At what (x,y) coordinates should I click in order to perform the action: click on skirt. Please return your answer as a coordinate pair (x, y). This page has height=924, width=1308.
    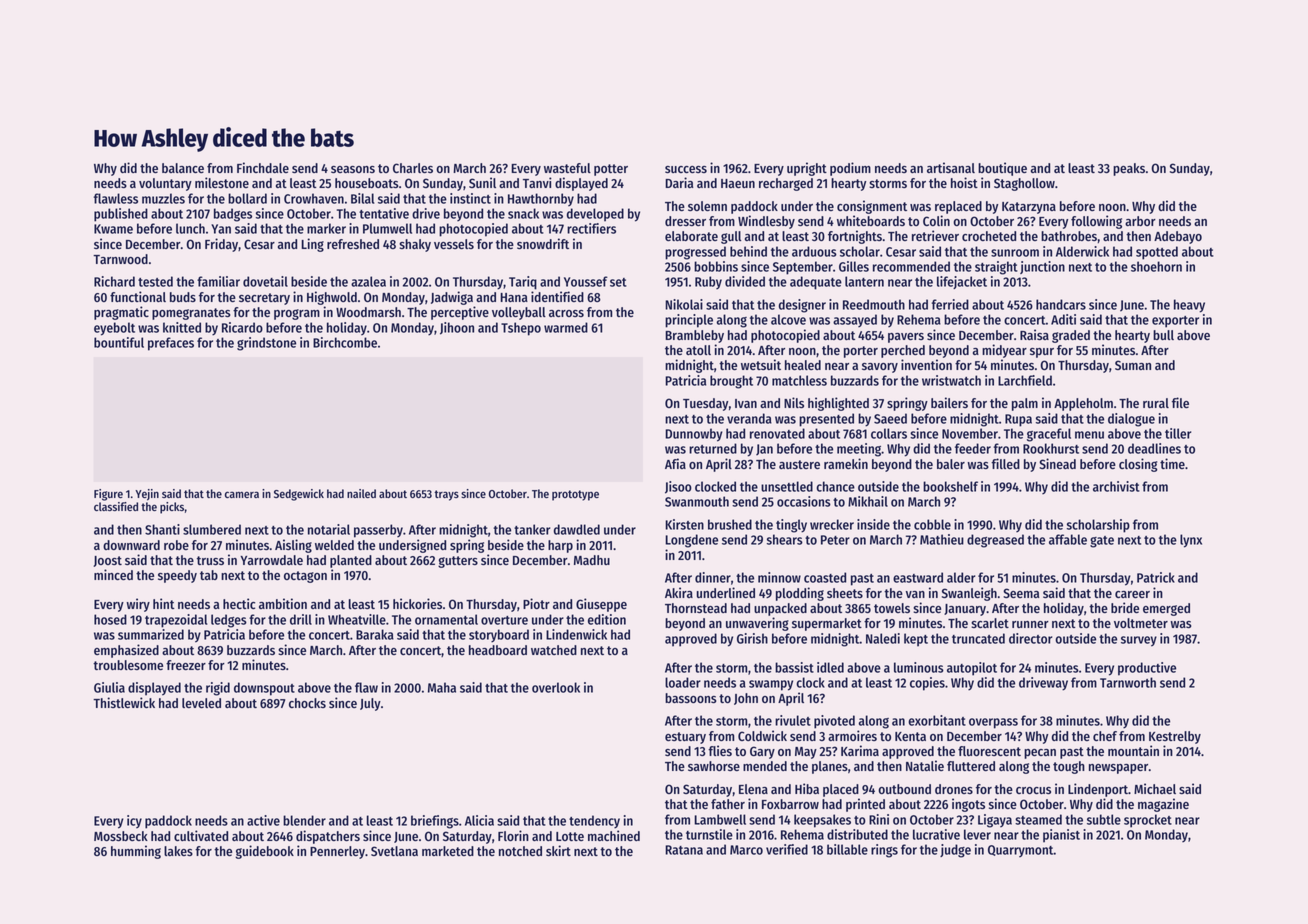
    Looking at the image, I should click on (558, 850).
